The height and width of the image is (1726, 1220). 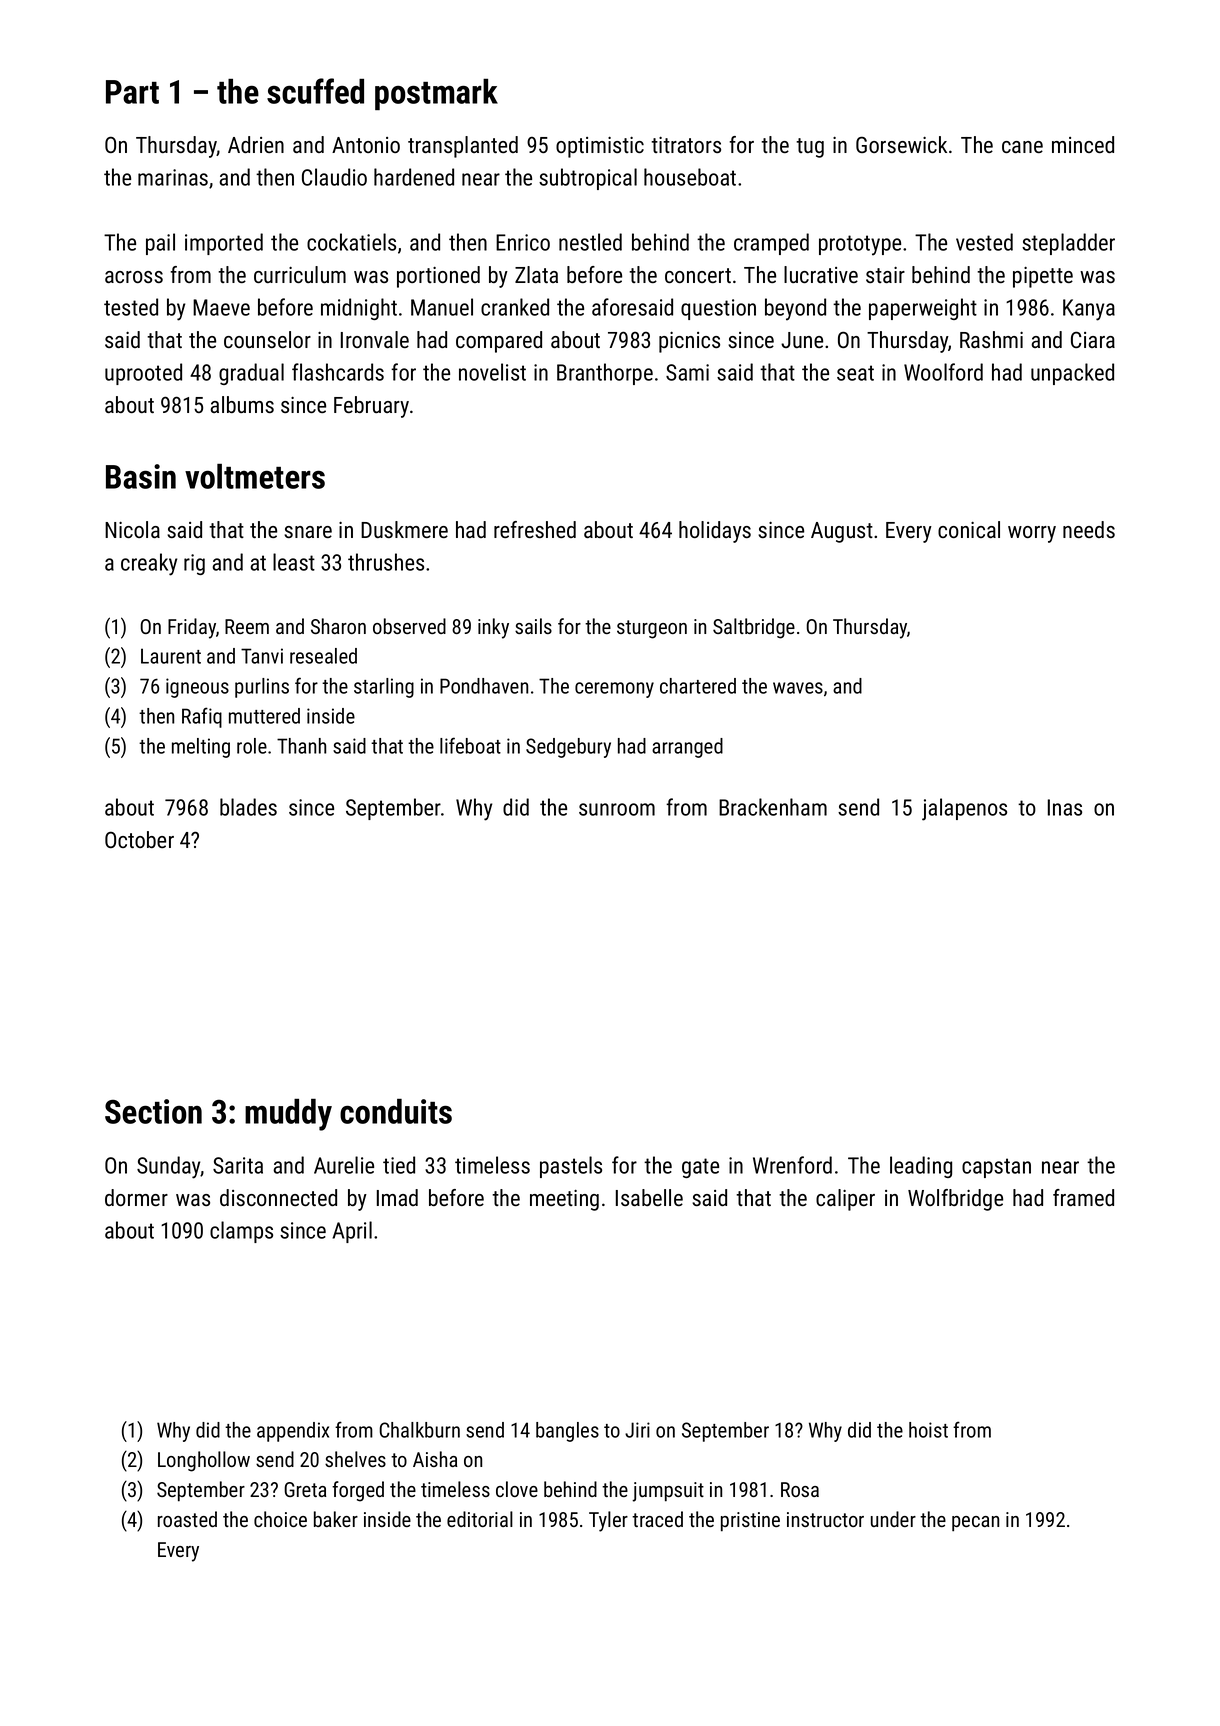 What do you see at coordinates (1083, 144) in the image?
I see `minced` at bounding box center [1083, 144].
